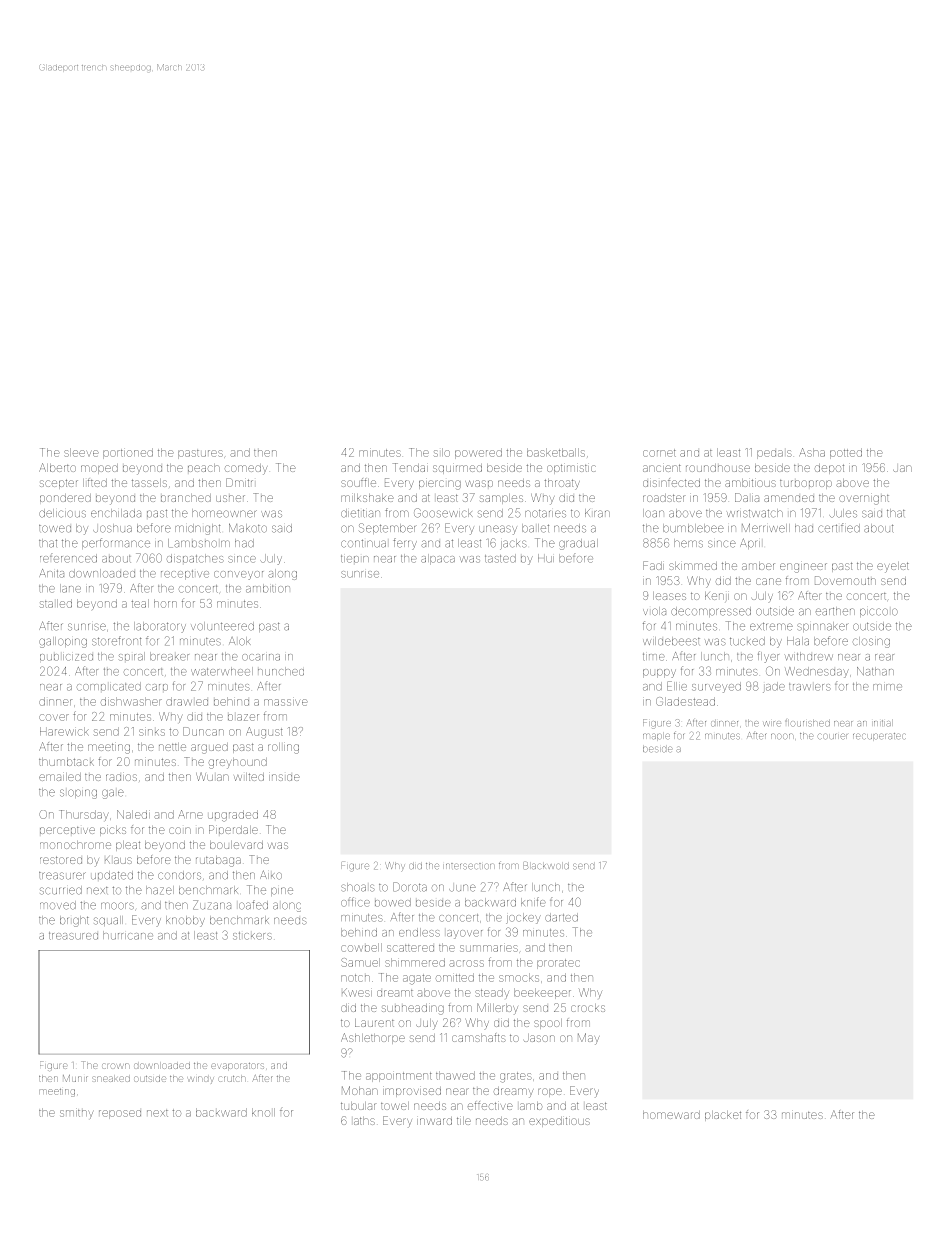 Image resolution: width=952 pixels, height=1233 pixels. What do you see at coordinates (76, 1114) in the screenshot?
I see `smithy` at bounding box center [76, 1114].
